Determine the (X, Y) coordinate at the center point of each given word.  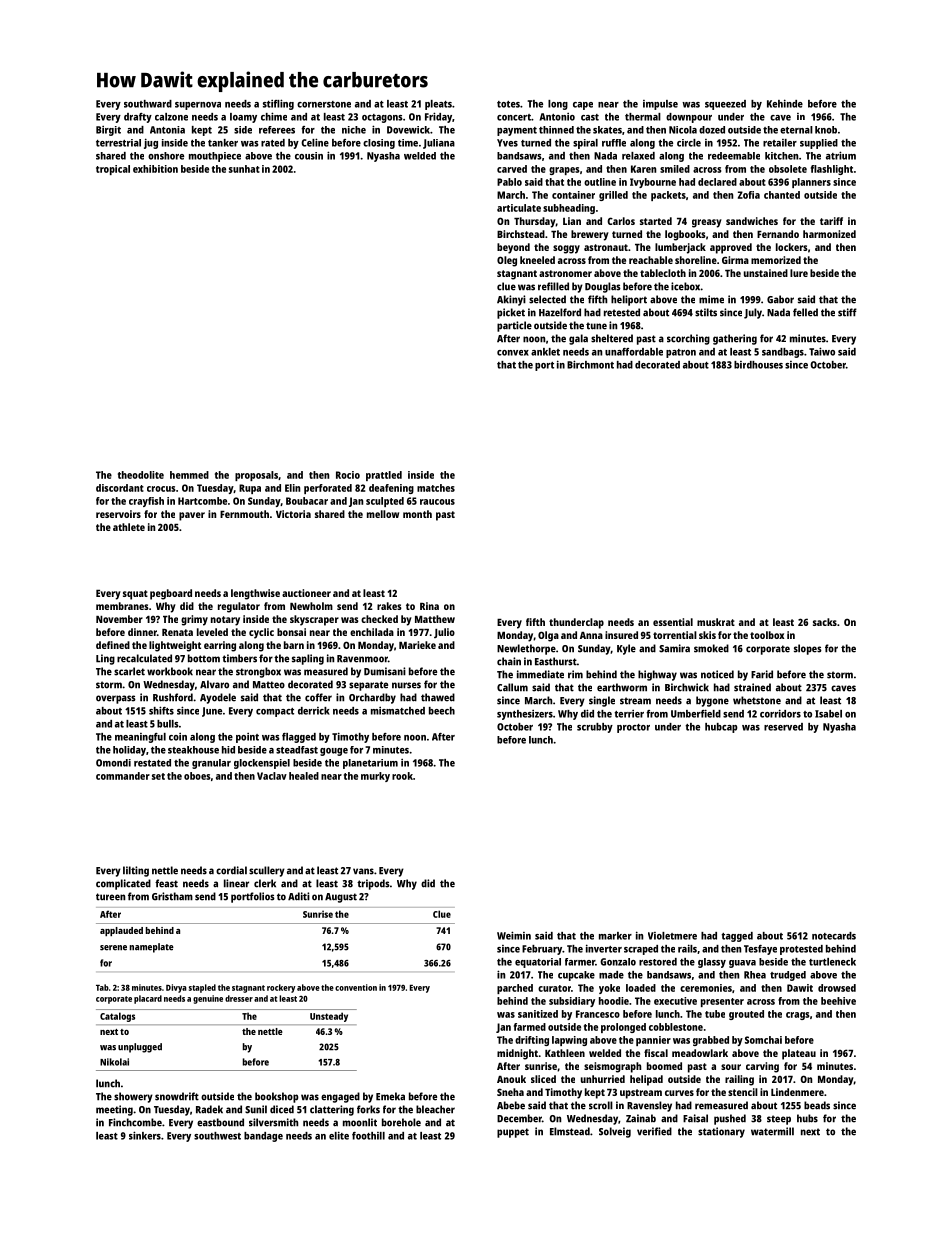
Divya (176, 988)
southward (148, 104)
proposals (256, 476)
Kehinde (785, 103)
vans (363, 871)
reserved (783, 727)
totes (508, 104)
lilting (136, 871)
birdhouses (758, 365)
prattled (384, 476)
